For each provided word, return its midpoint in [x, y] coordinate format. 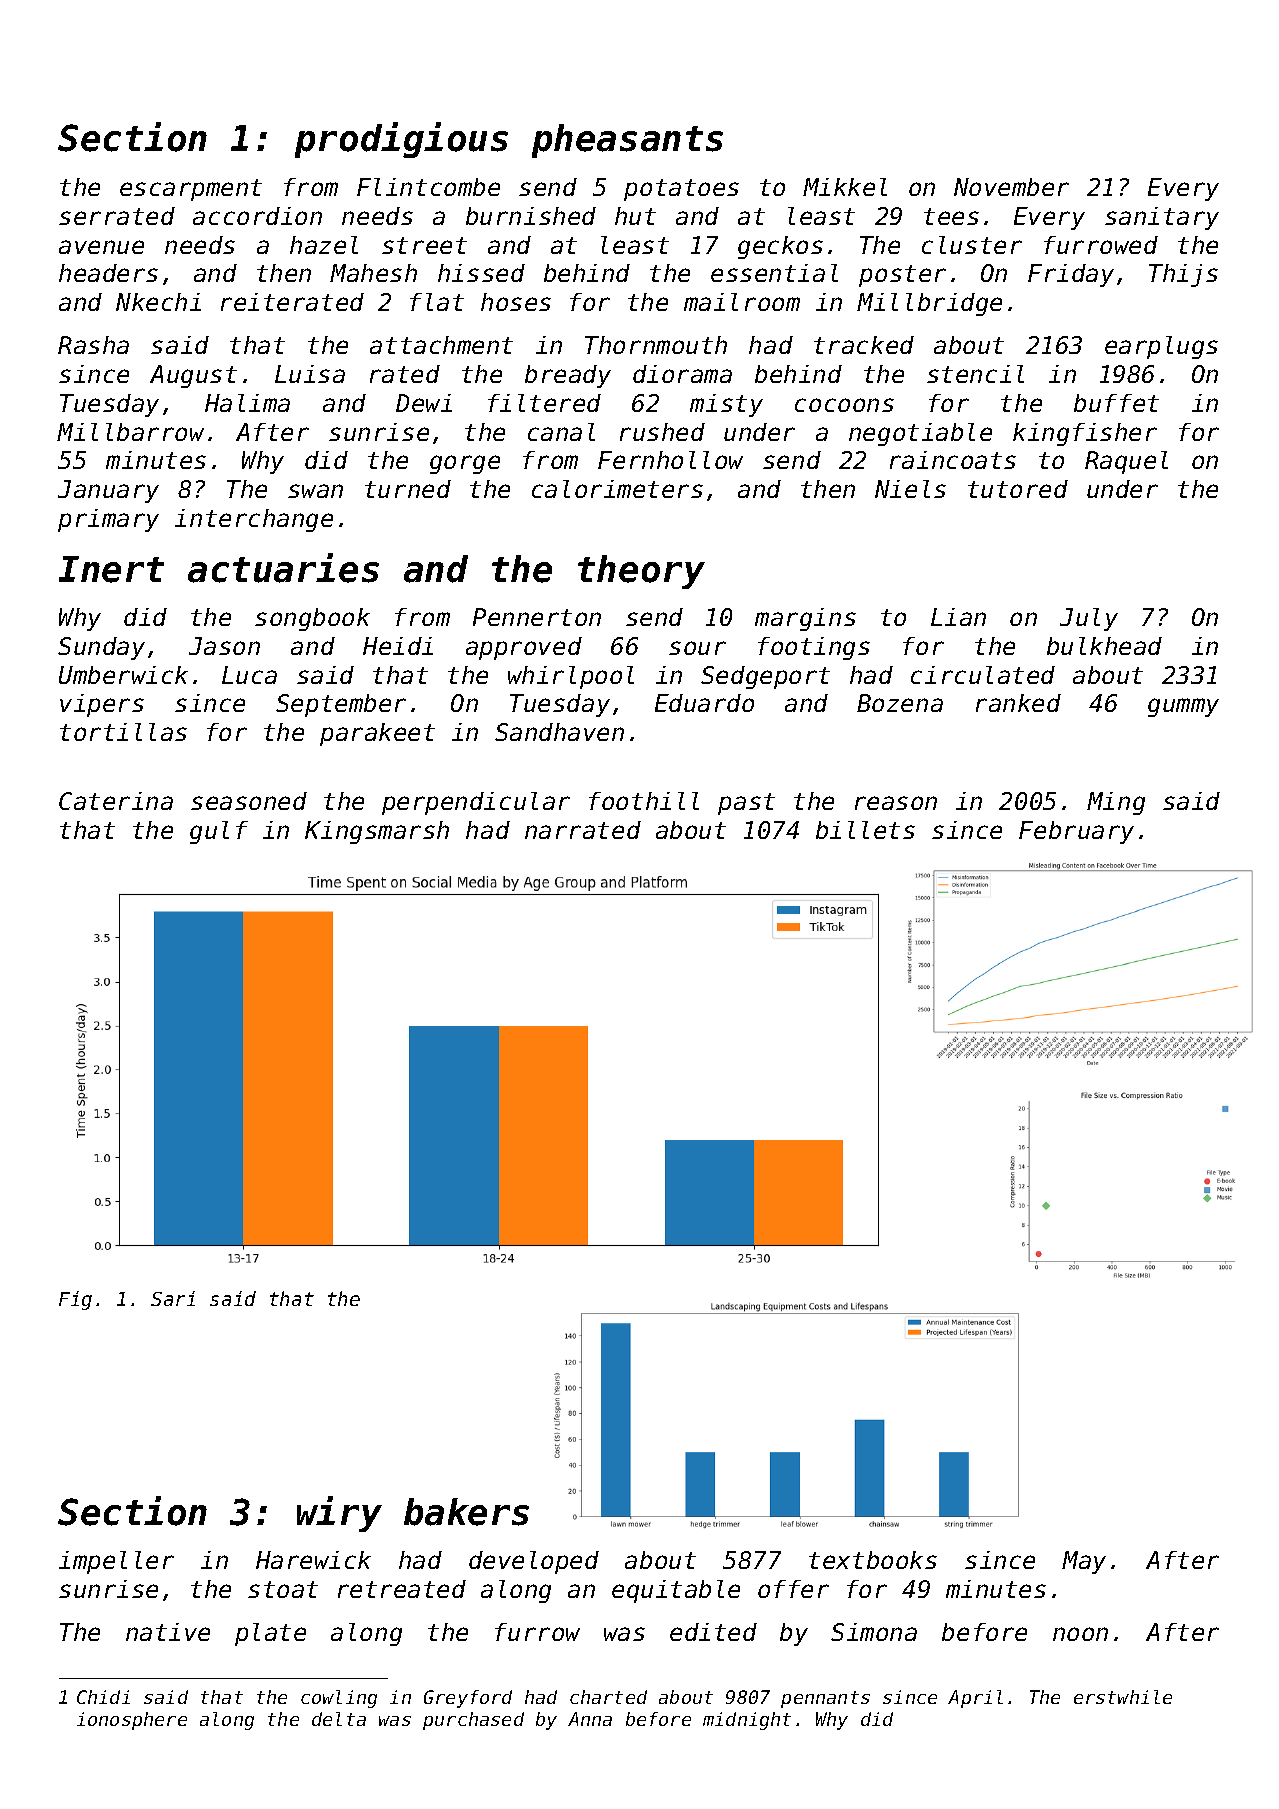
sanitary [1162, 218]
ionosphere [132, 1721]
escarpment [191, 190]
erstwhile [1123, 1697]
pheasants [627, 141]
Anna [590, 1719]
